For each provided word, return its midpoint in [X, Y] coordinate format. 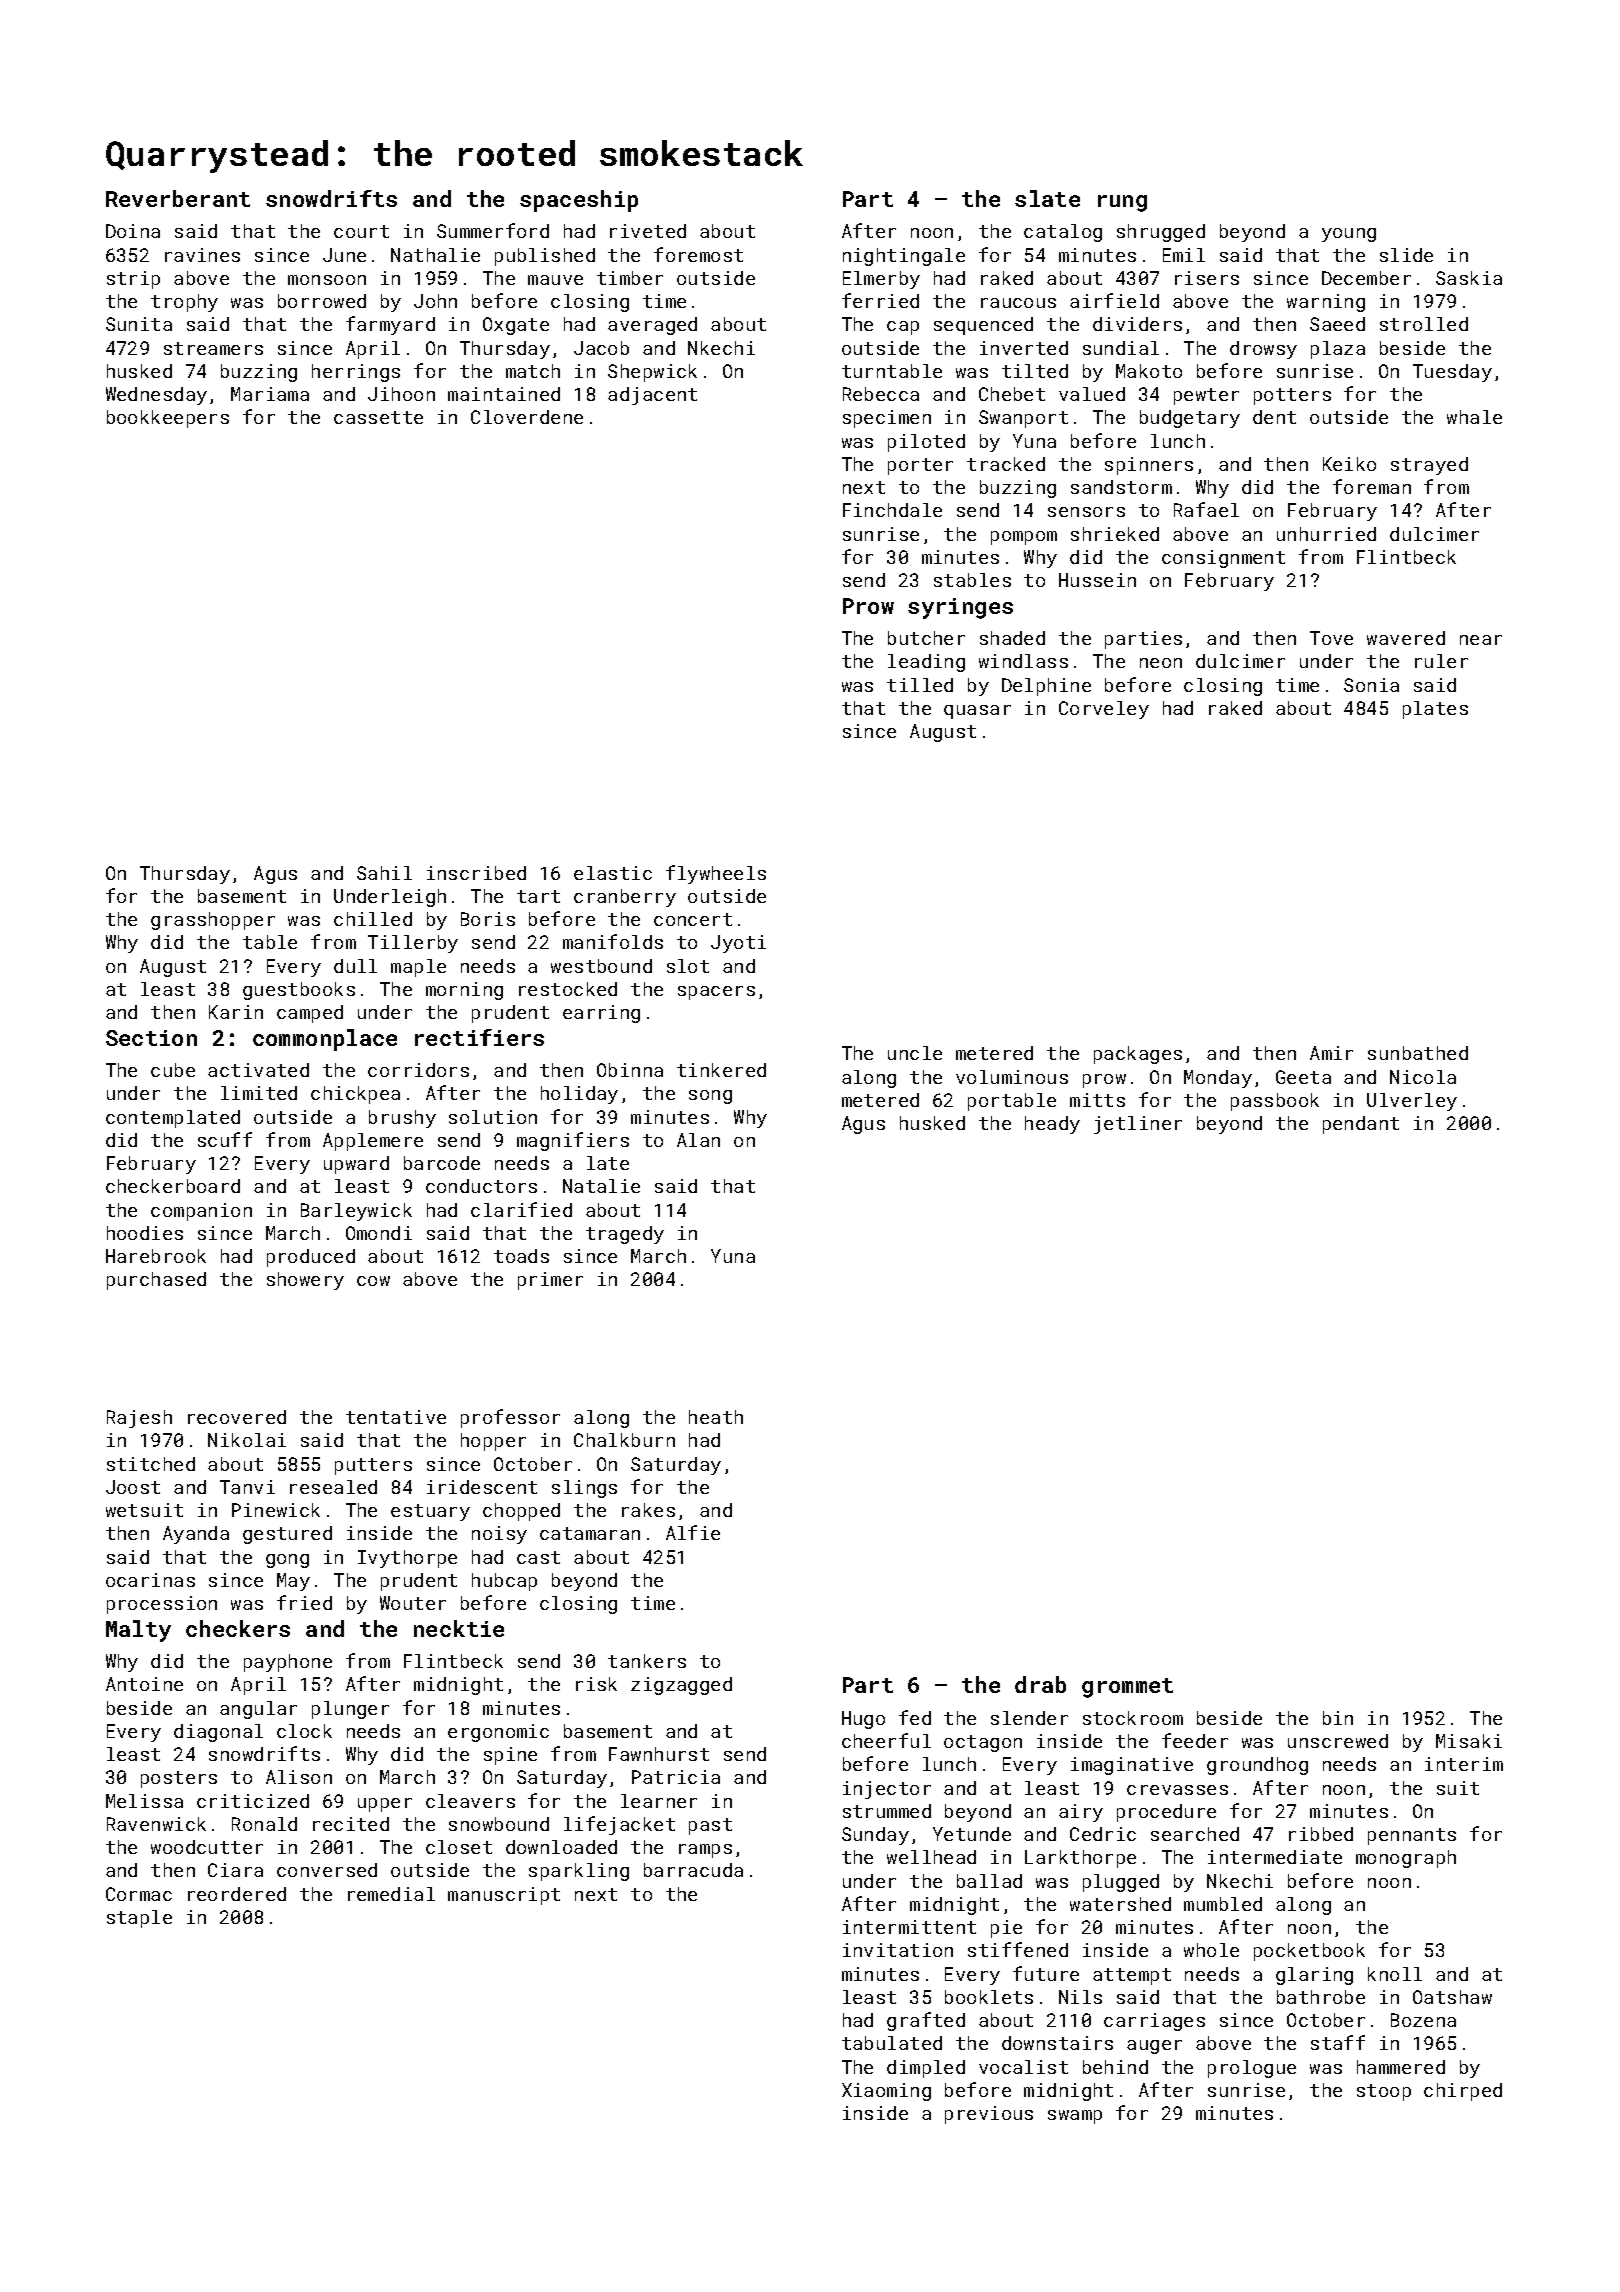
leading [926, 663]
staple [139, 1919]
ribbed [1321, 1834]
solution [493, 1117]
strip [133, 280]
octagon [983, 1743]
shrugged [1161, 233]
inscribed [476, 873]
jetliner [1138, 1125]
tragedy [625, 1235]
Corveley [1104, 710]
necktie [459, 1628]
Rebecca [881, 394]
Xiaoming [886, 2092]
